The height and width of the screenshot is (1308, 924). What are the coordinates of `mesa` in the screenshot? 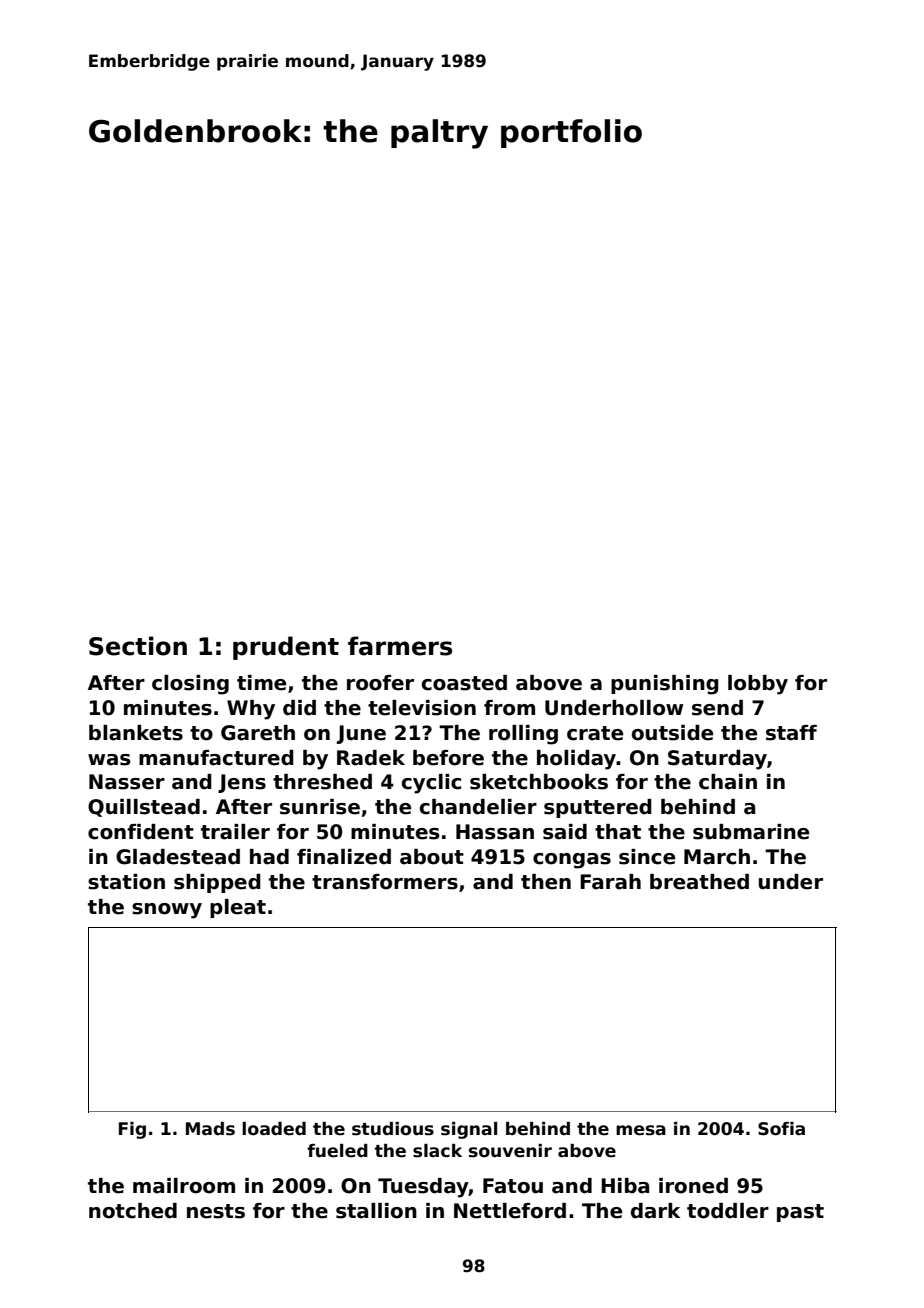 It's located at (641, 1130).
